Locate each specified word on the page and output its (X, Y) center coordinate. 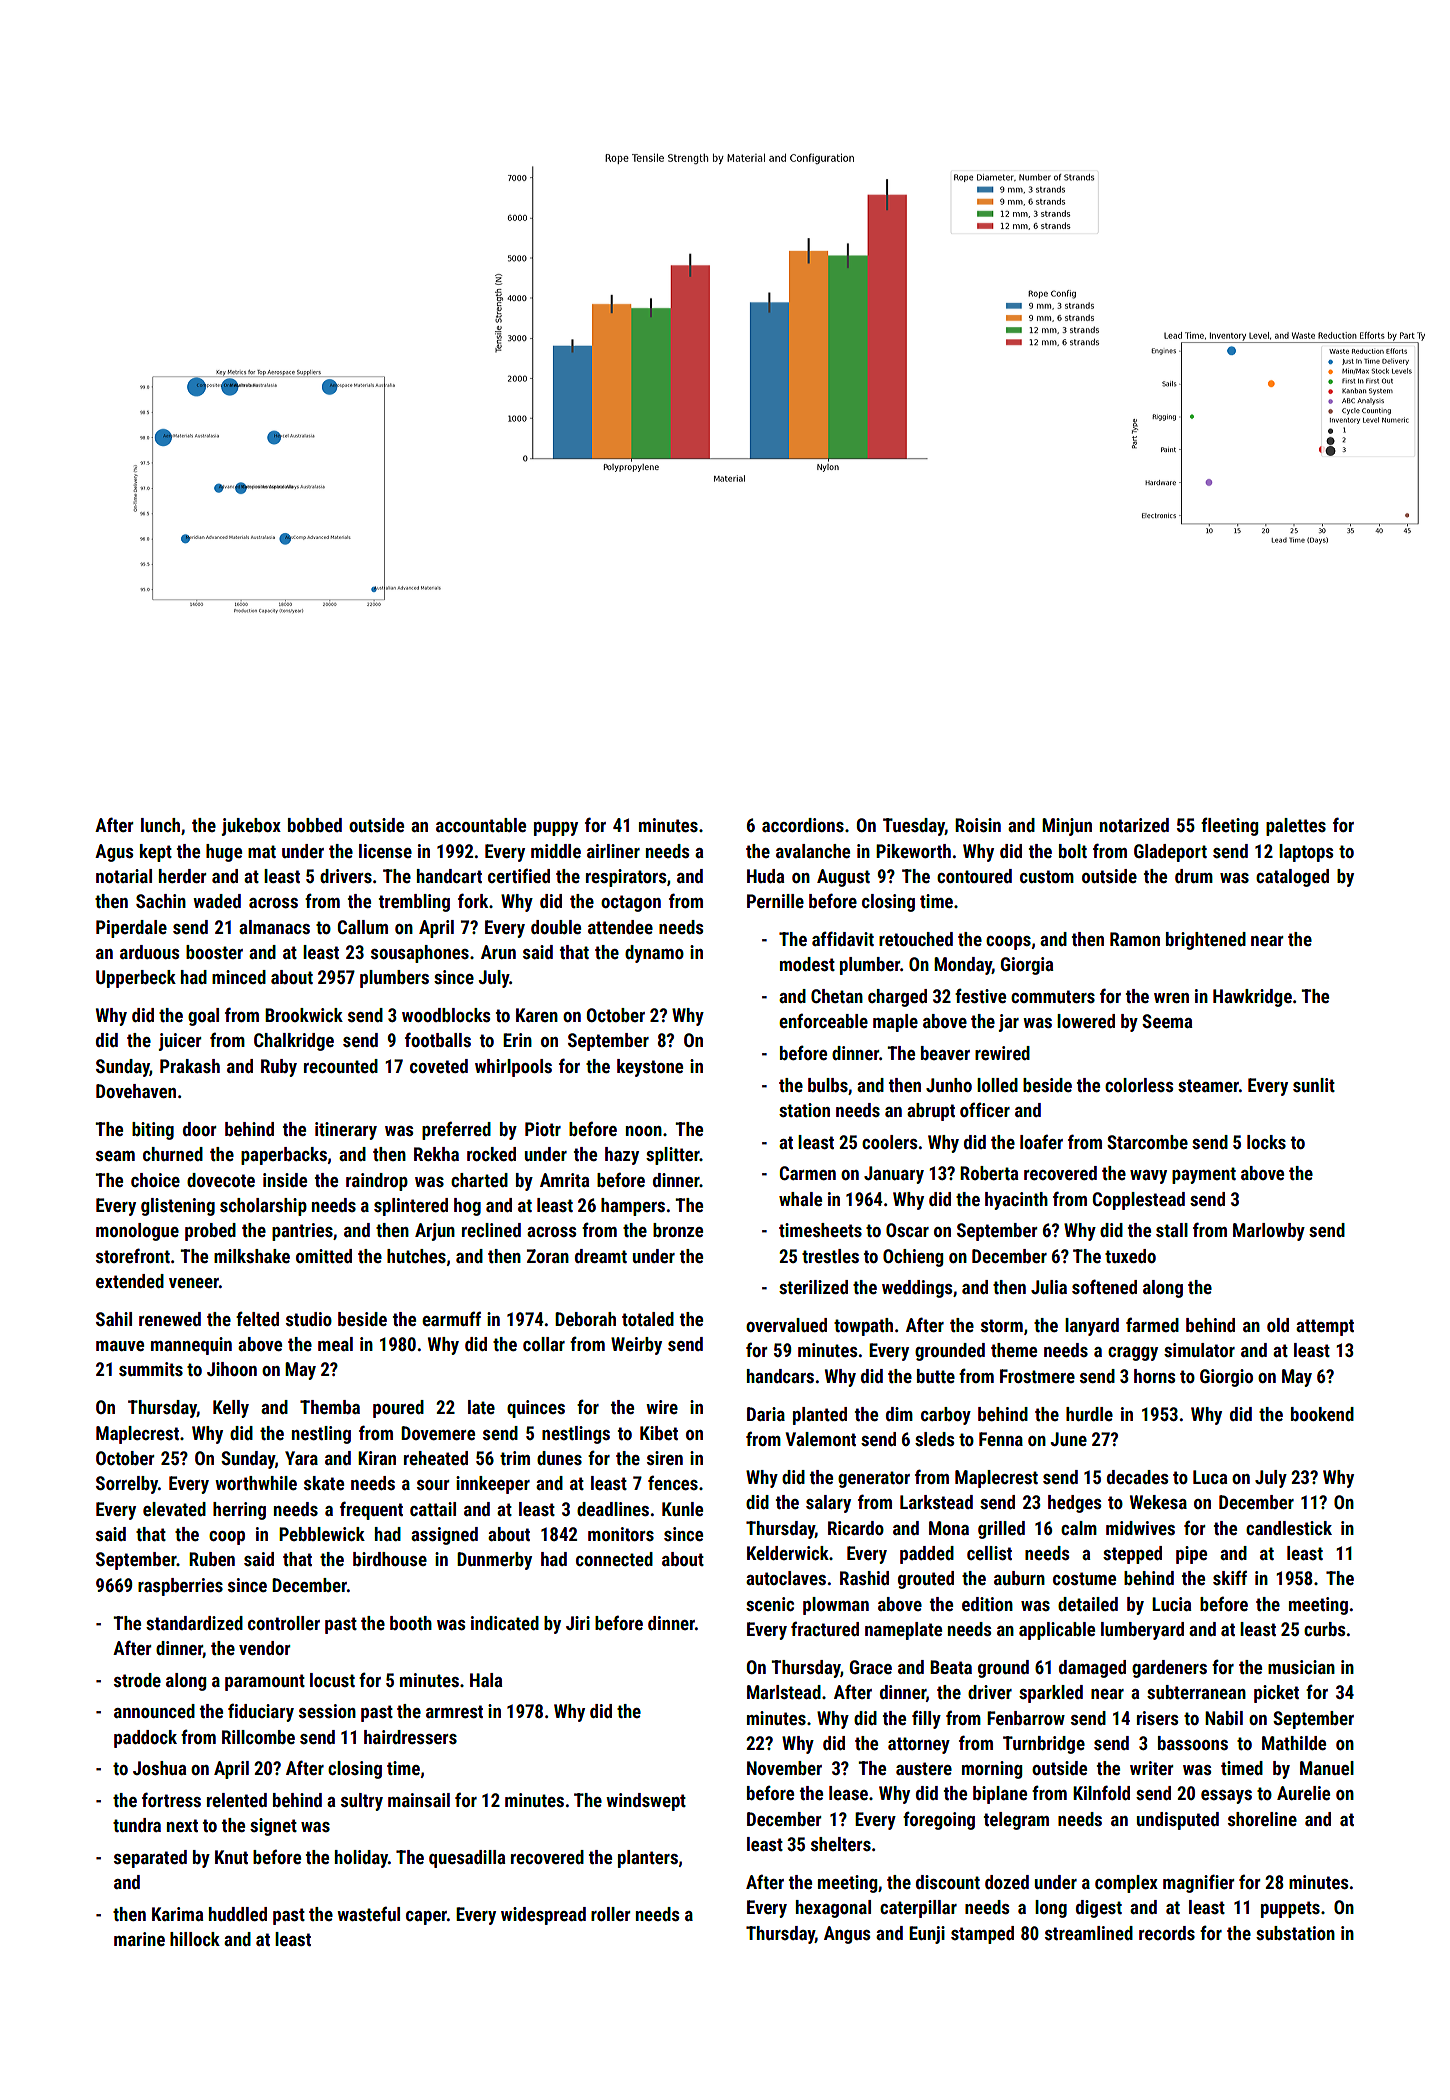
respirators (626, 878)
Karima (177, 1914)
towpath (863, 1327)
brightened (1206, 941)
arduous (149, 952)
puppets (1290, 1909)
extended (130, 1281)
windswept (646, 1802)
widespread (543, 1916)
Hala (486, 1680)
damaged (1092, 1669)
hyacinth (1016, 1201)
